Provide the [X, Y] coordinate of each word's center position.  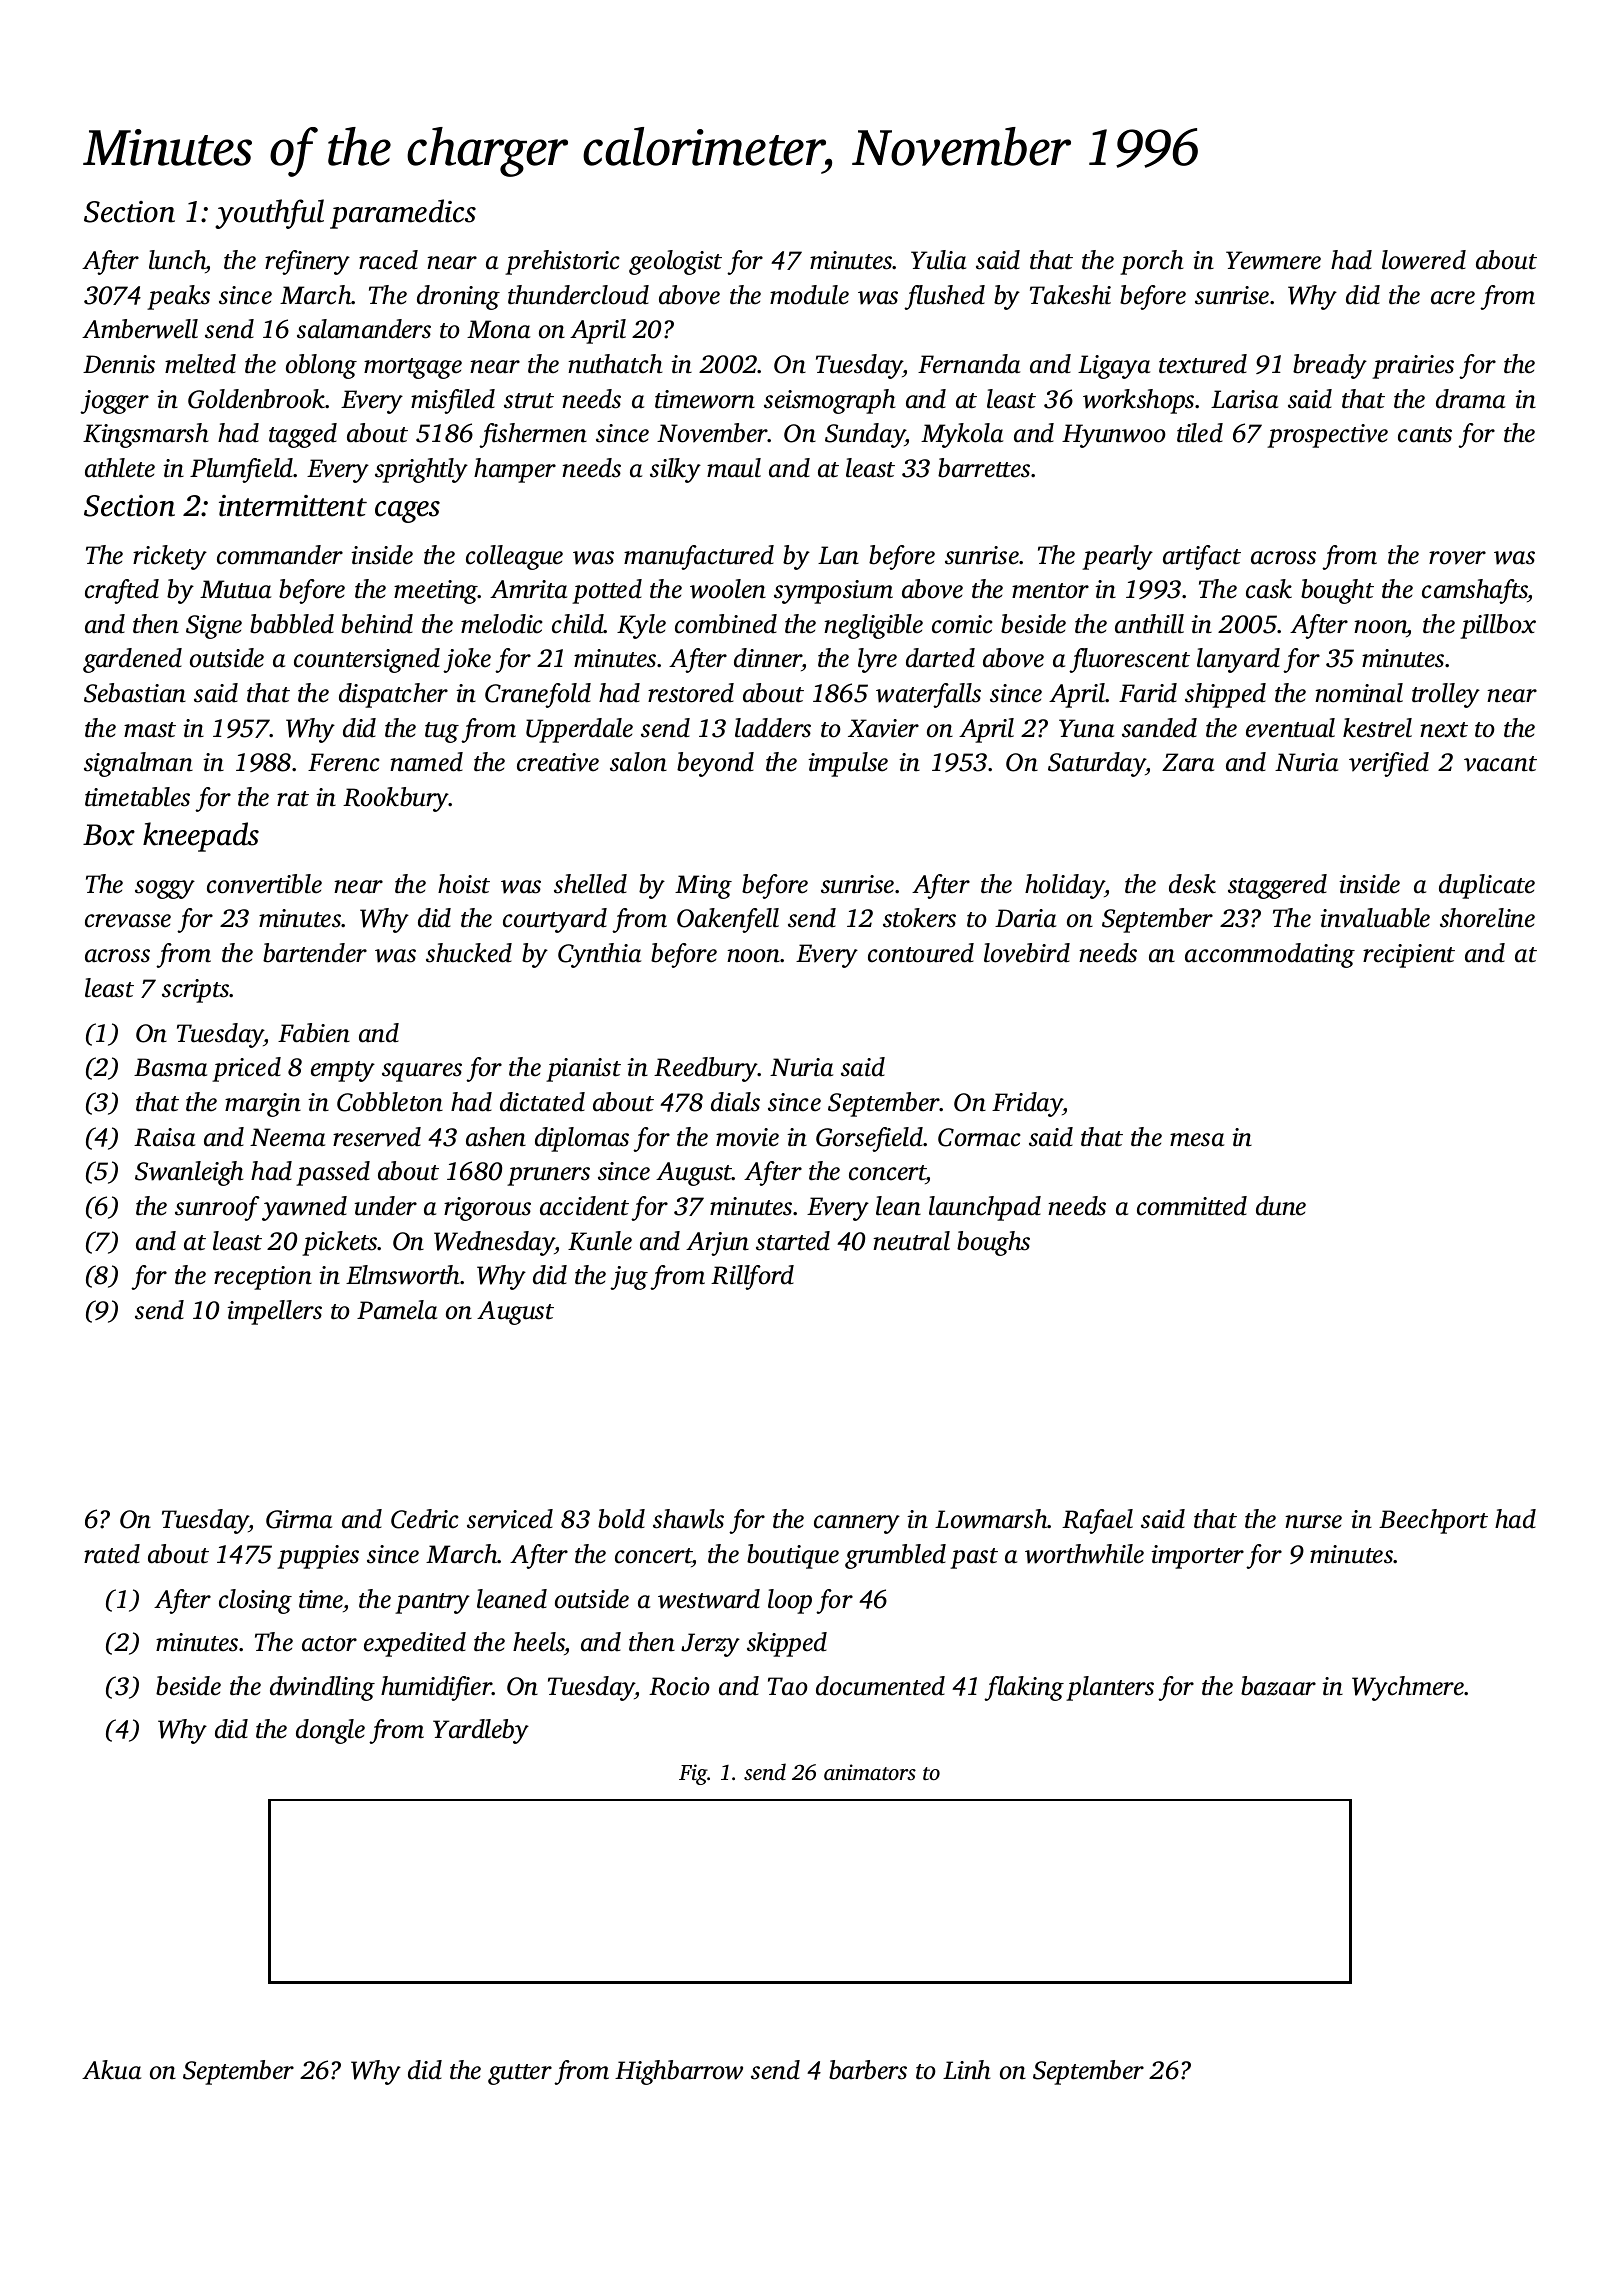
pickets [340, 1243]
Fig [693, 1774]
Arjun [717, 1244]
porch [1151, 262]
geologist [675, 262]
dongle [330, 1731]
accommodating [1270, 955]
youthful [269, 214]
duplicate [1487, 886]
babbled [292, 624]
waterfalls [928, 695]
